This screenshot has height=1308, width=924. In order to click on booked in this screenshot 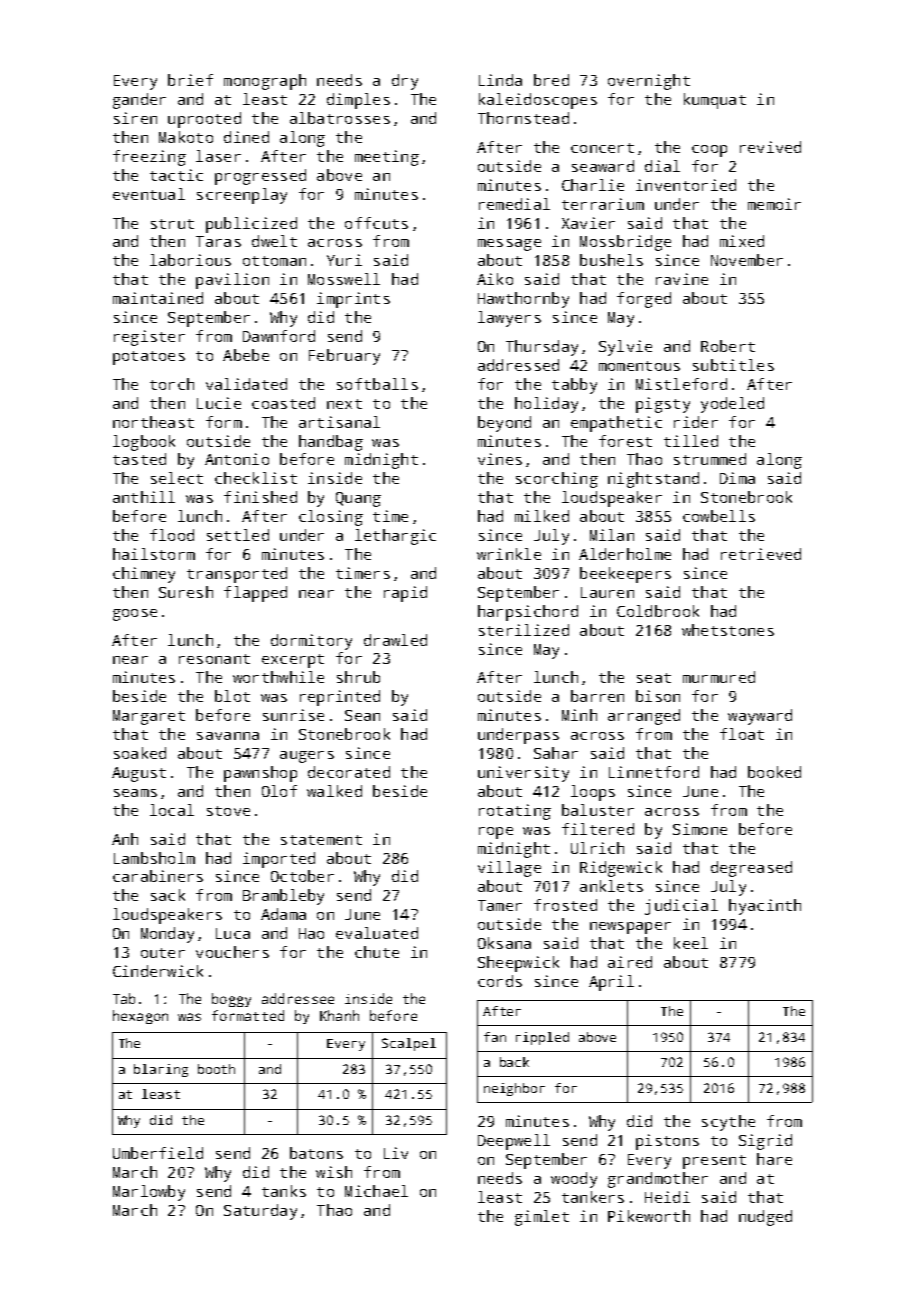, I will do `click(774, 772)`.
